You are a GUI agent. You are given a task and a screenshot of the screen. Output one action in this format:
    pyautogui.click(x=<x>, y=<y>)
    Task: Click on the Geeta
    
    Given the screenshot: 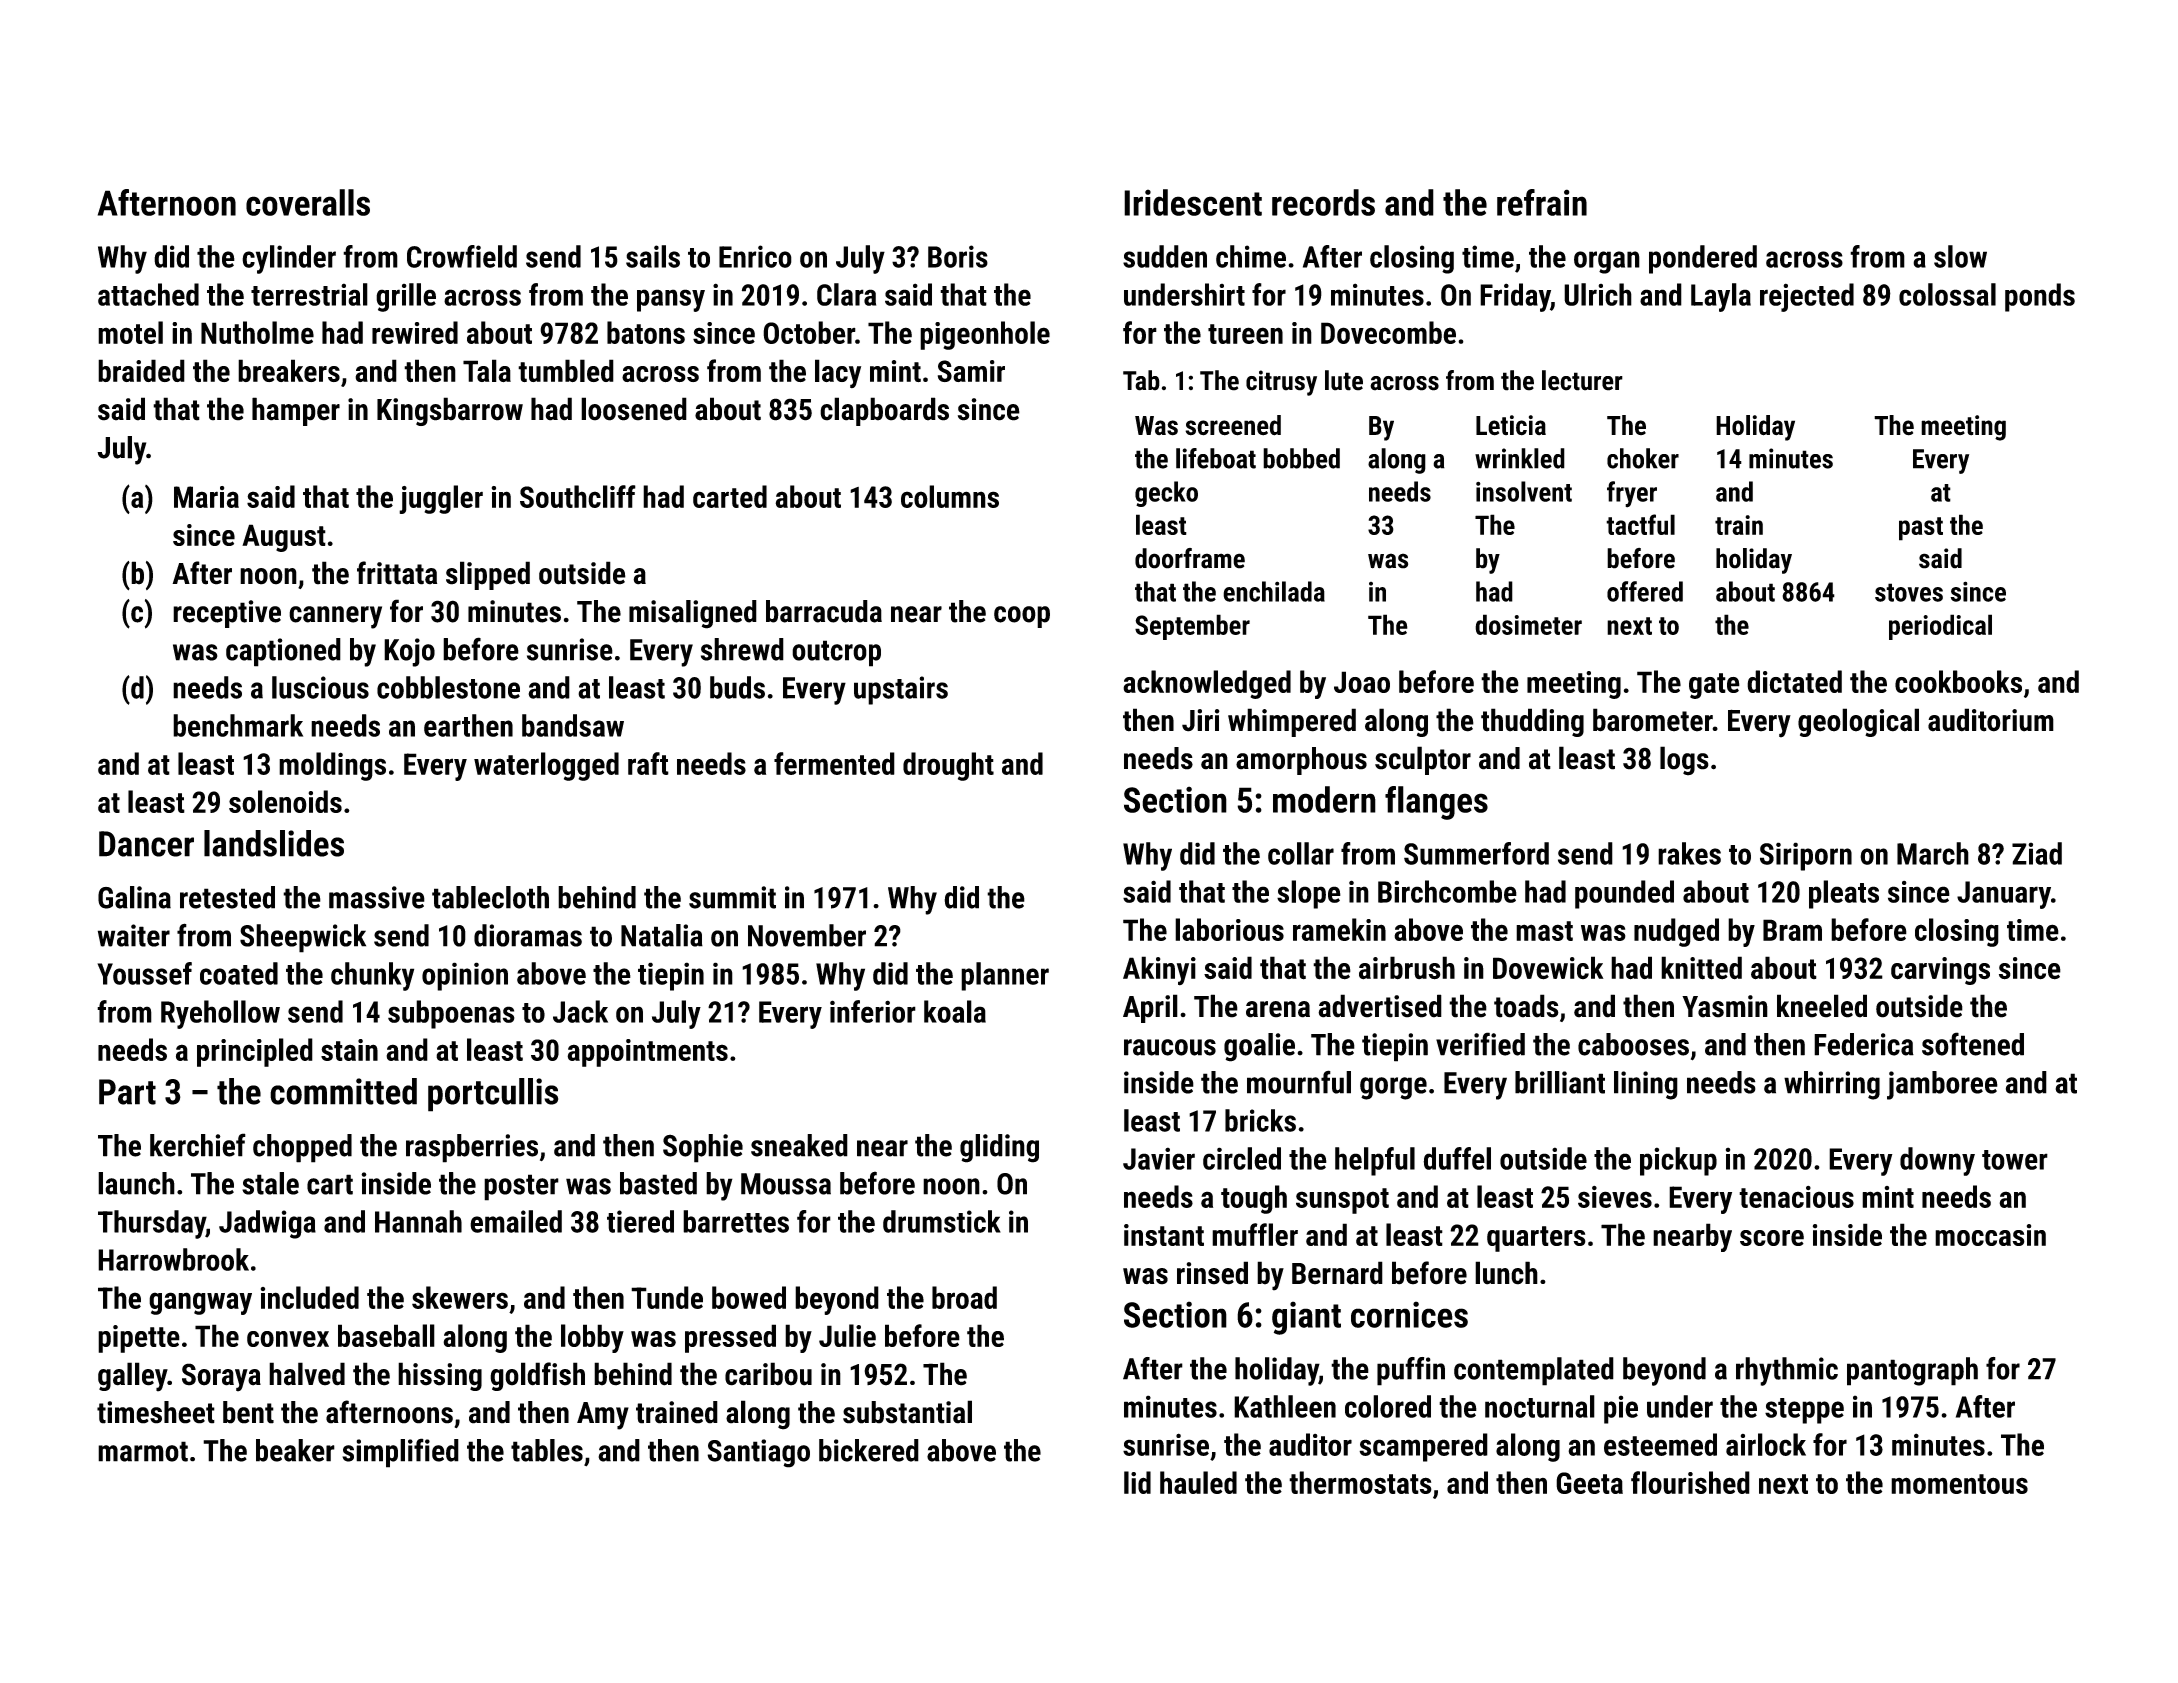 What is the action you would take?
    pyautogui.click(x=1589, y=1483)
